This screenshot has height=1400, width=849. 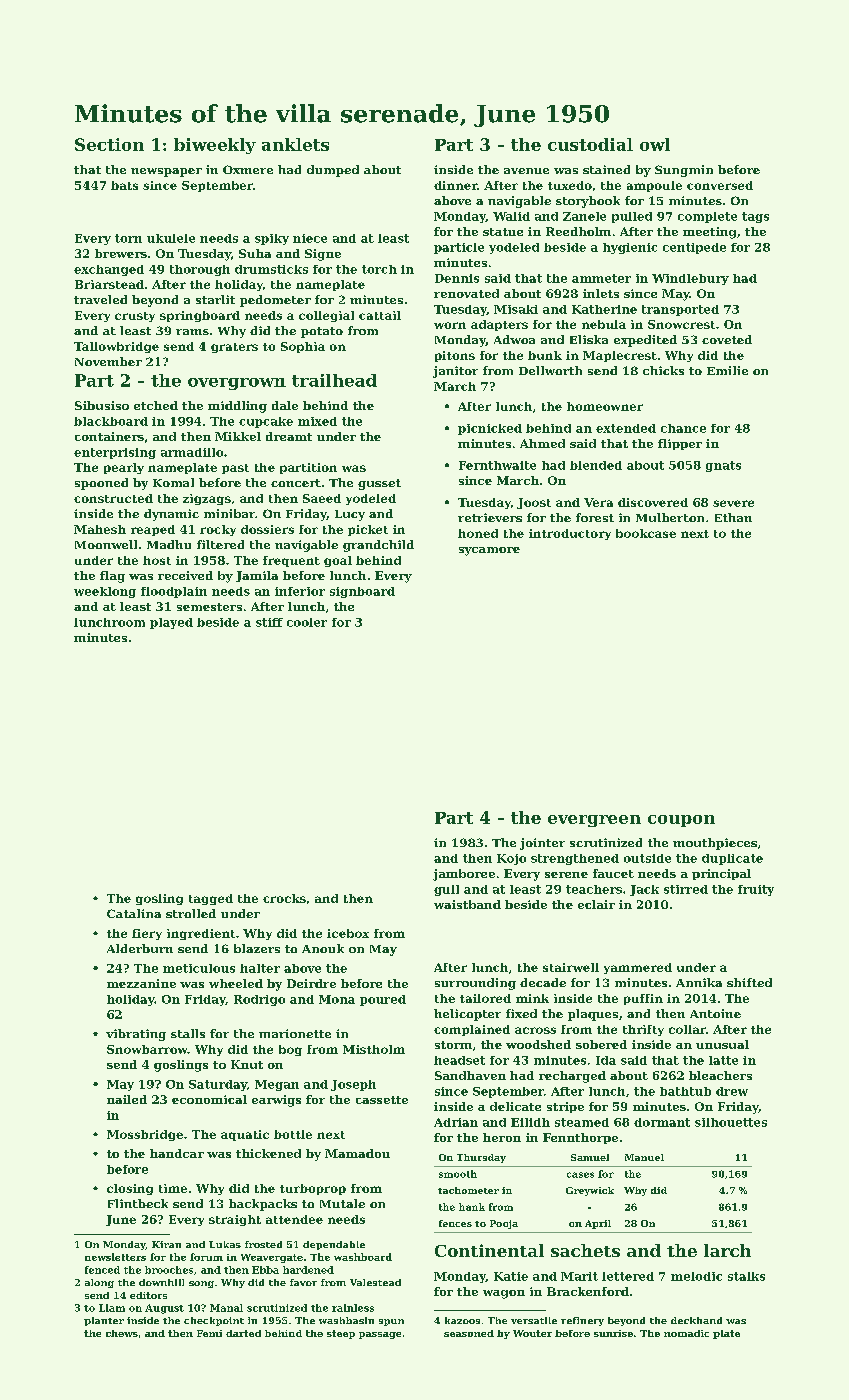 I want to click on Manal, so click(x=226, y=1308).
